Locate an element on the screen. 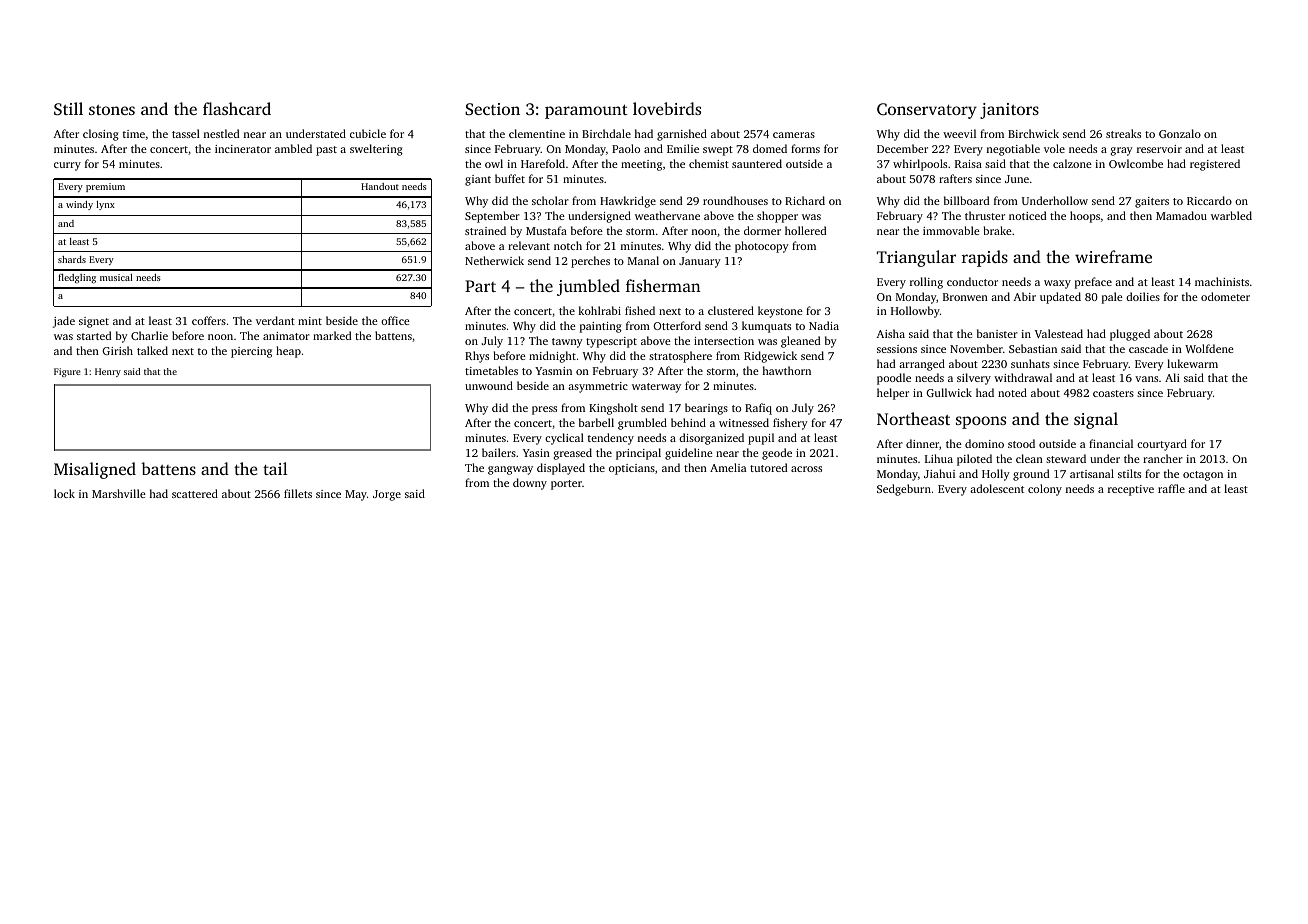  registered is located at coordinates (1215, 165).
